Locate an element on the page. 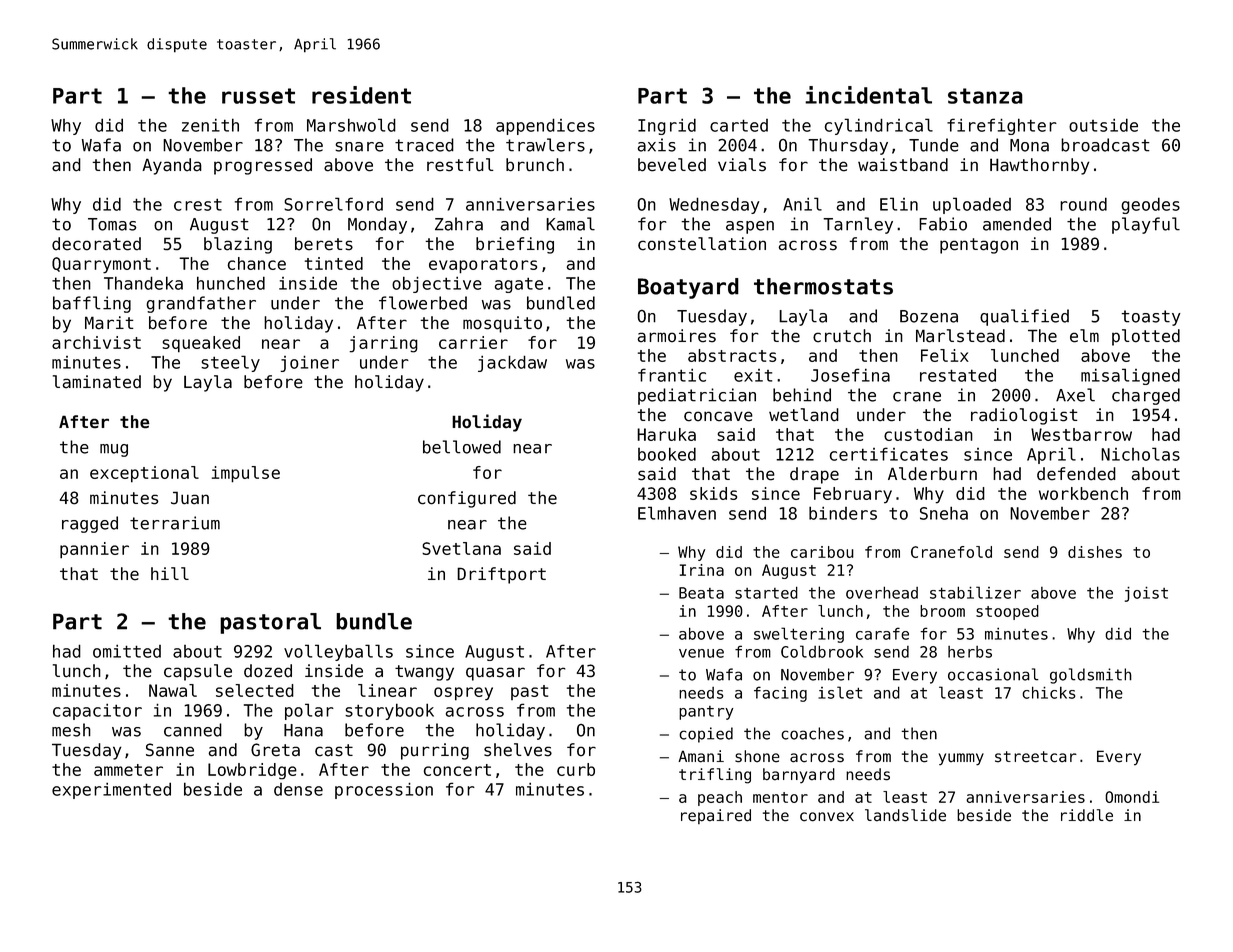 The height and width of the image is (952, 1233). joist is located at coordinates (1146, 594).
